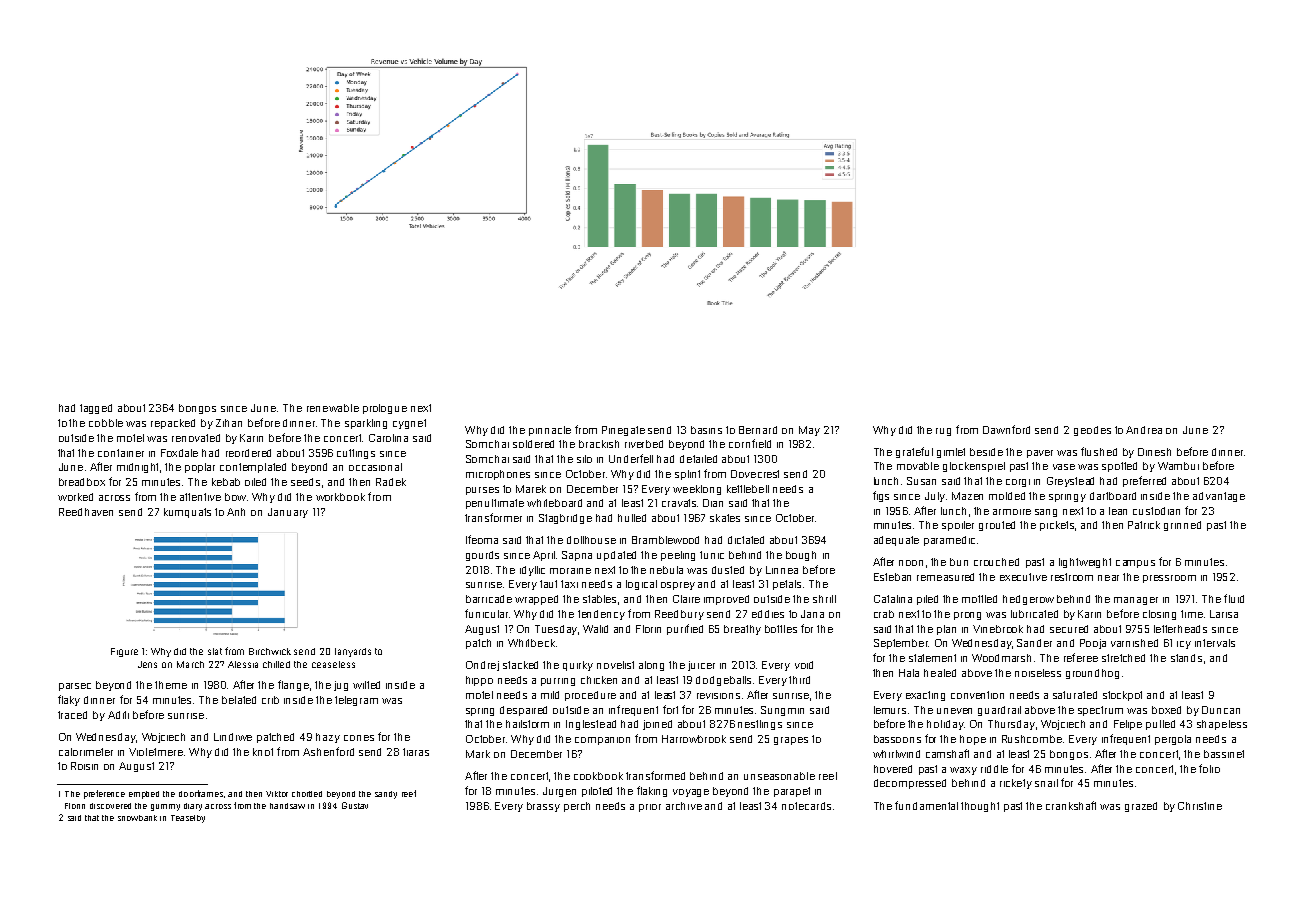  Describe the element at coordinates (171, 685) in the image. I see `theme` at that location.
